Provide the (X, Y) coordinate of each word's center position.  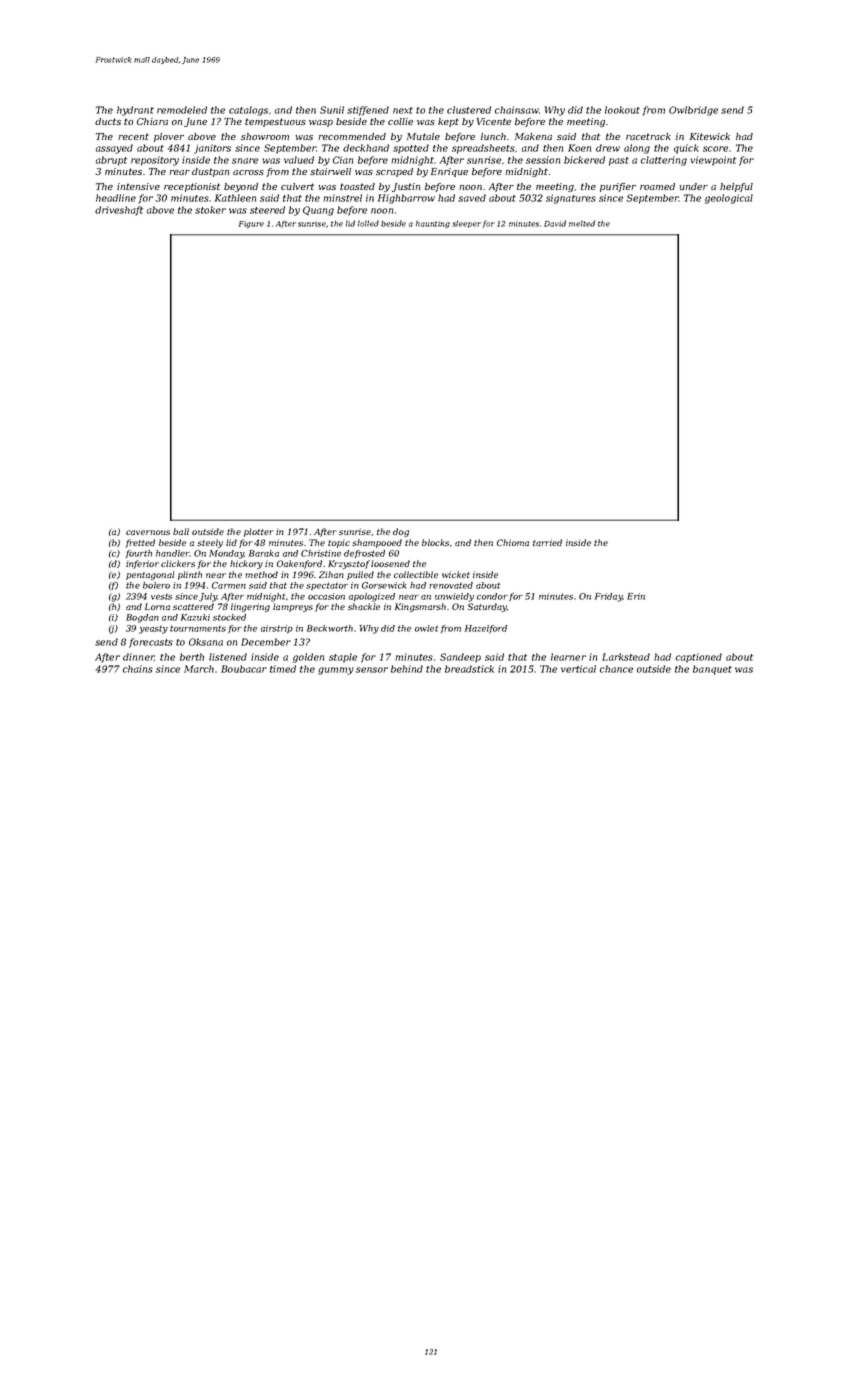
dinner (138, 657)
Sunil (332, 110)
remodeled (182, 110)
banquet (712, 670)
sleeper (466, 224)
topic (339, 543)
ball (181, 531)
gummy (336, 671)
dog (401, 532)
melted (582, 223)
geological (729, 199)
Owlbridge (693, 111)
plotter (259, 532)
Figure (251, 224)
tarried (547, 542)
